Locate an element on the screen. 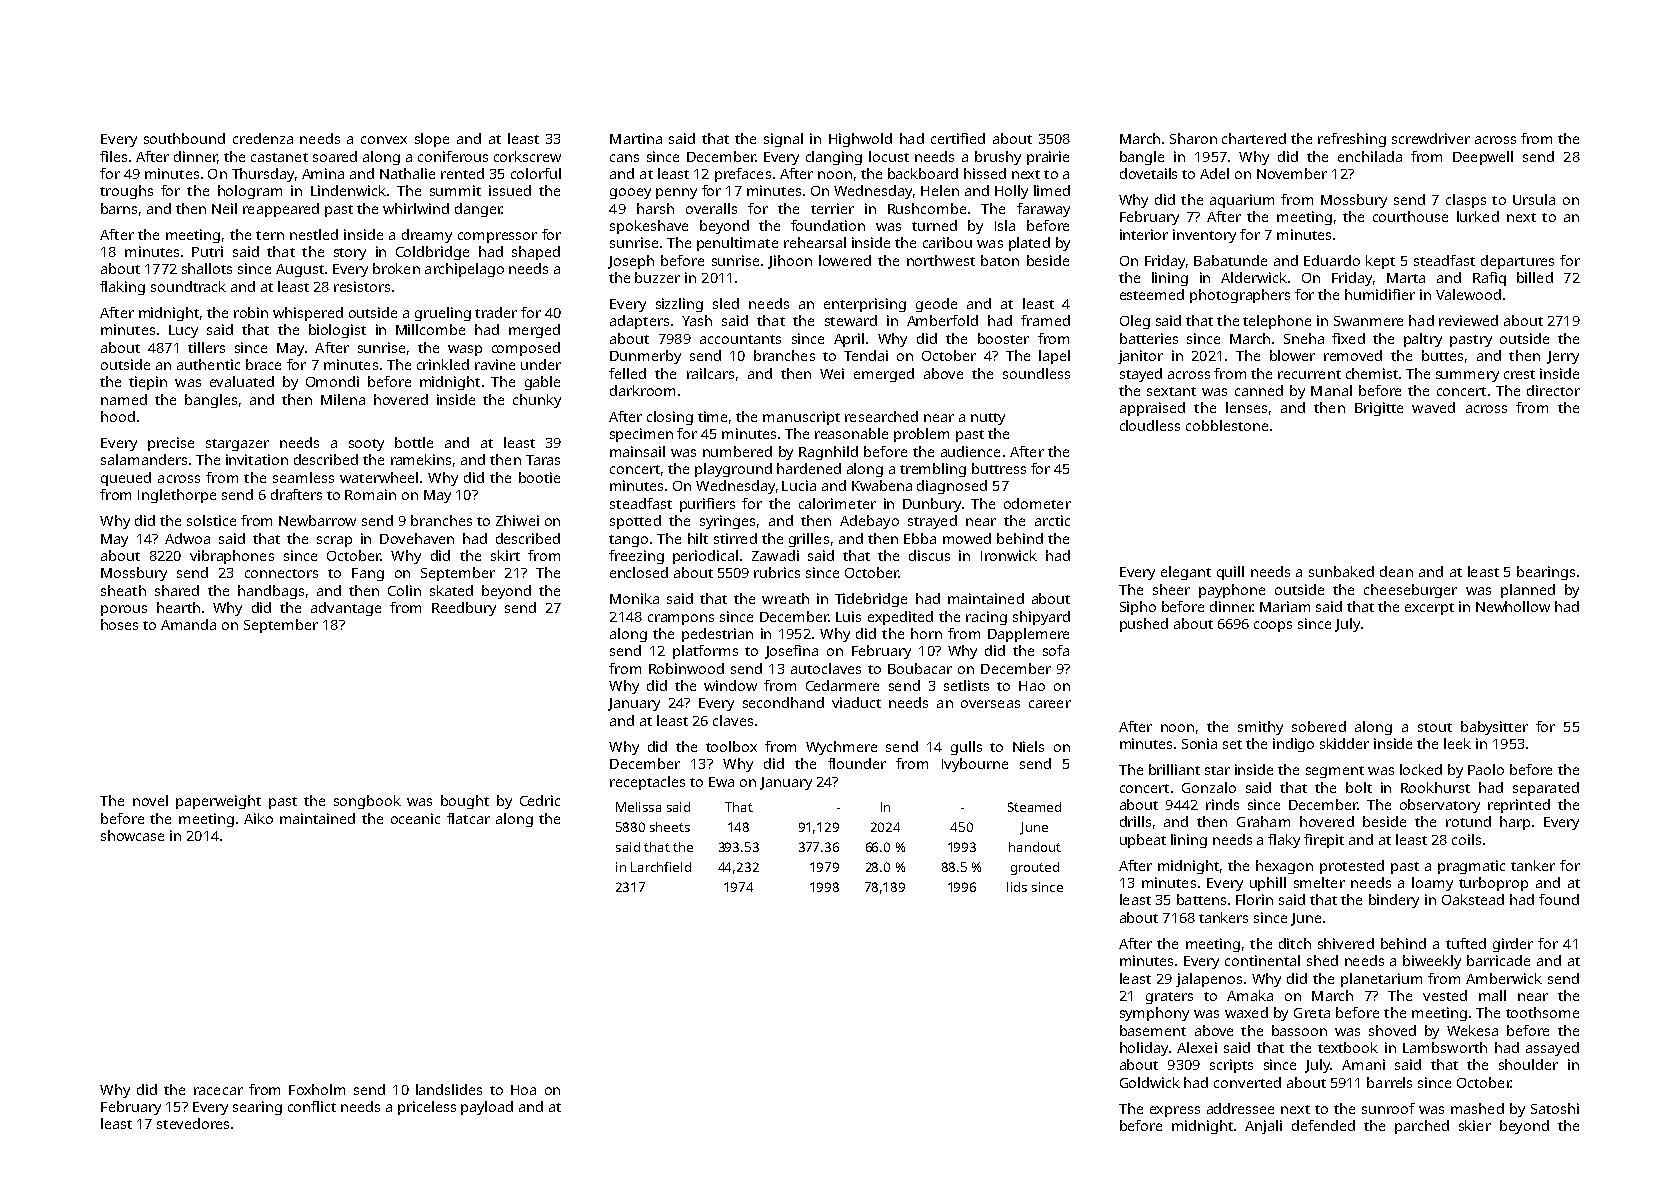 The image size is (1680, 1188). shared is located at coordinates (177, 590).
